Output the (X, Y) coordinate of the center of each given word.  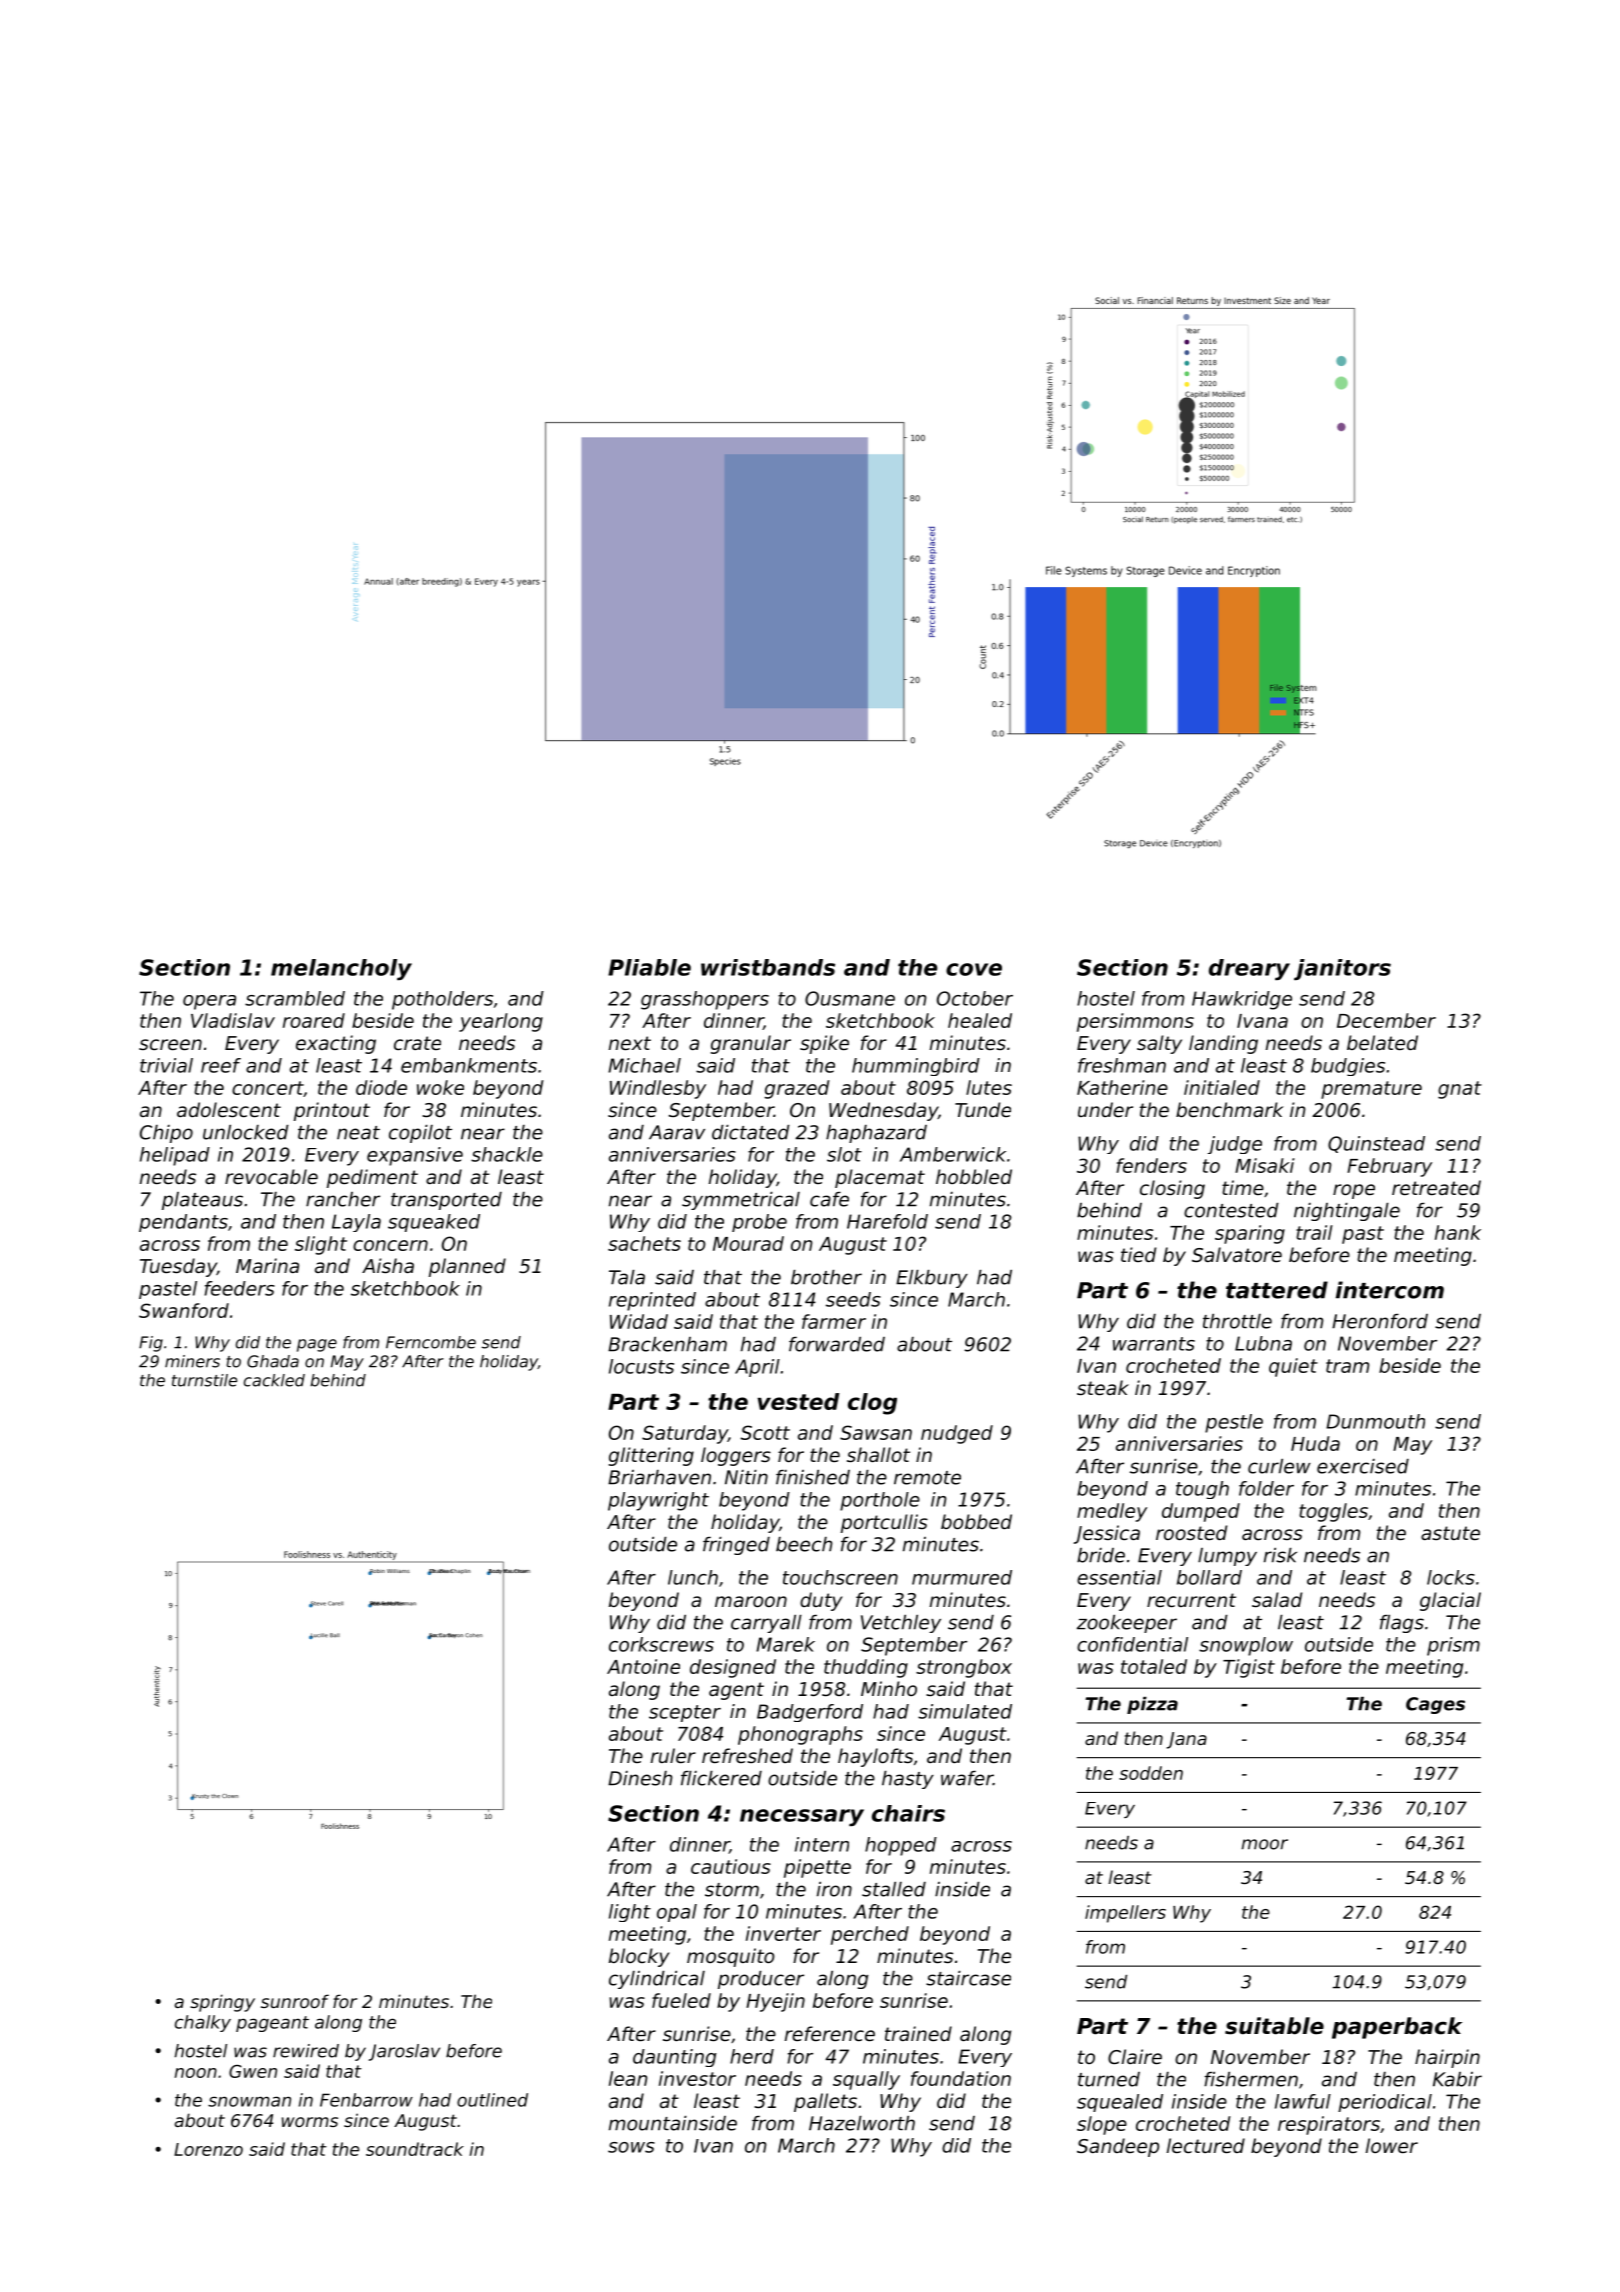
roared (314, 1020)
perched (870, 1935)
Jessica (1107, 1534)
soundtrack (415, 2149)
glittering (651, 1456)
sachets (644, 1243)
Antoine (643, 1666)
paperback (1397, 2028)
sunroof (295, 2001)
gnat (1460, 1090)
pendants (183, 1223)
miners (192, 1361)
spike (824, 1044)
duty (821, 1601)
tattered (1277, 1290)
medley (1112, 1512)
